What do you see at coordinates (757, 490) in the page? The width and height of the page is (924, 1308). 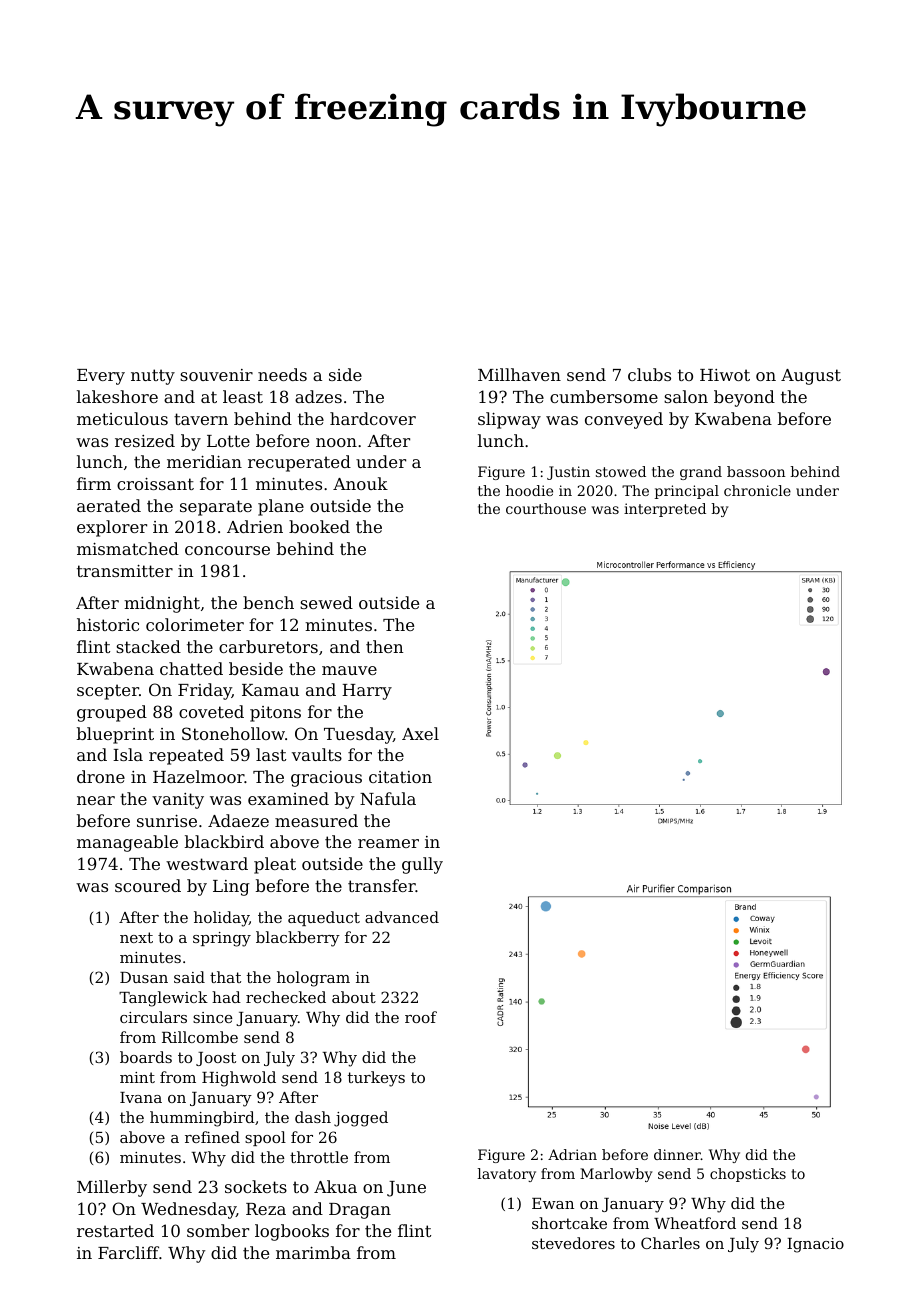 I see `chronicle` at bounding box center [757, 490].
